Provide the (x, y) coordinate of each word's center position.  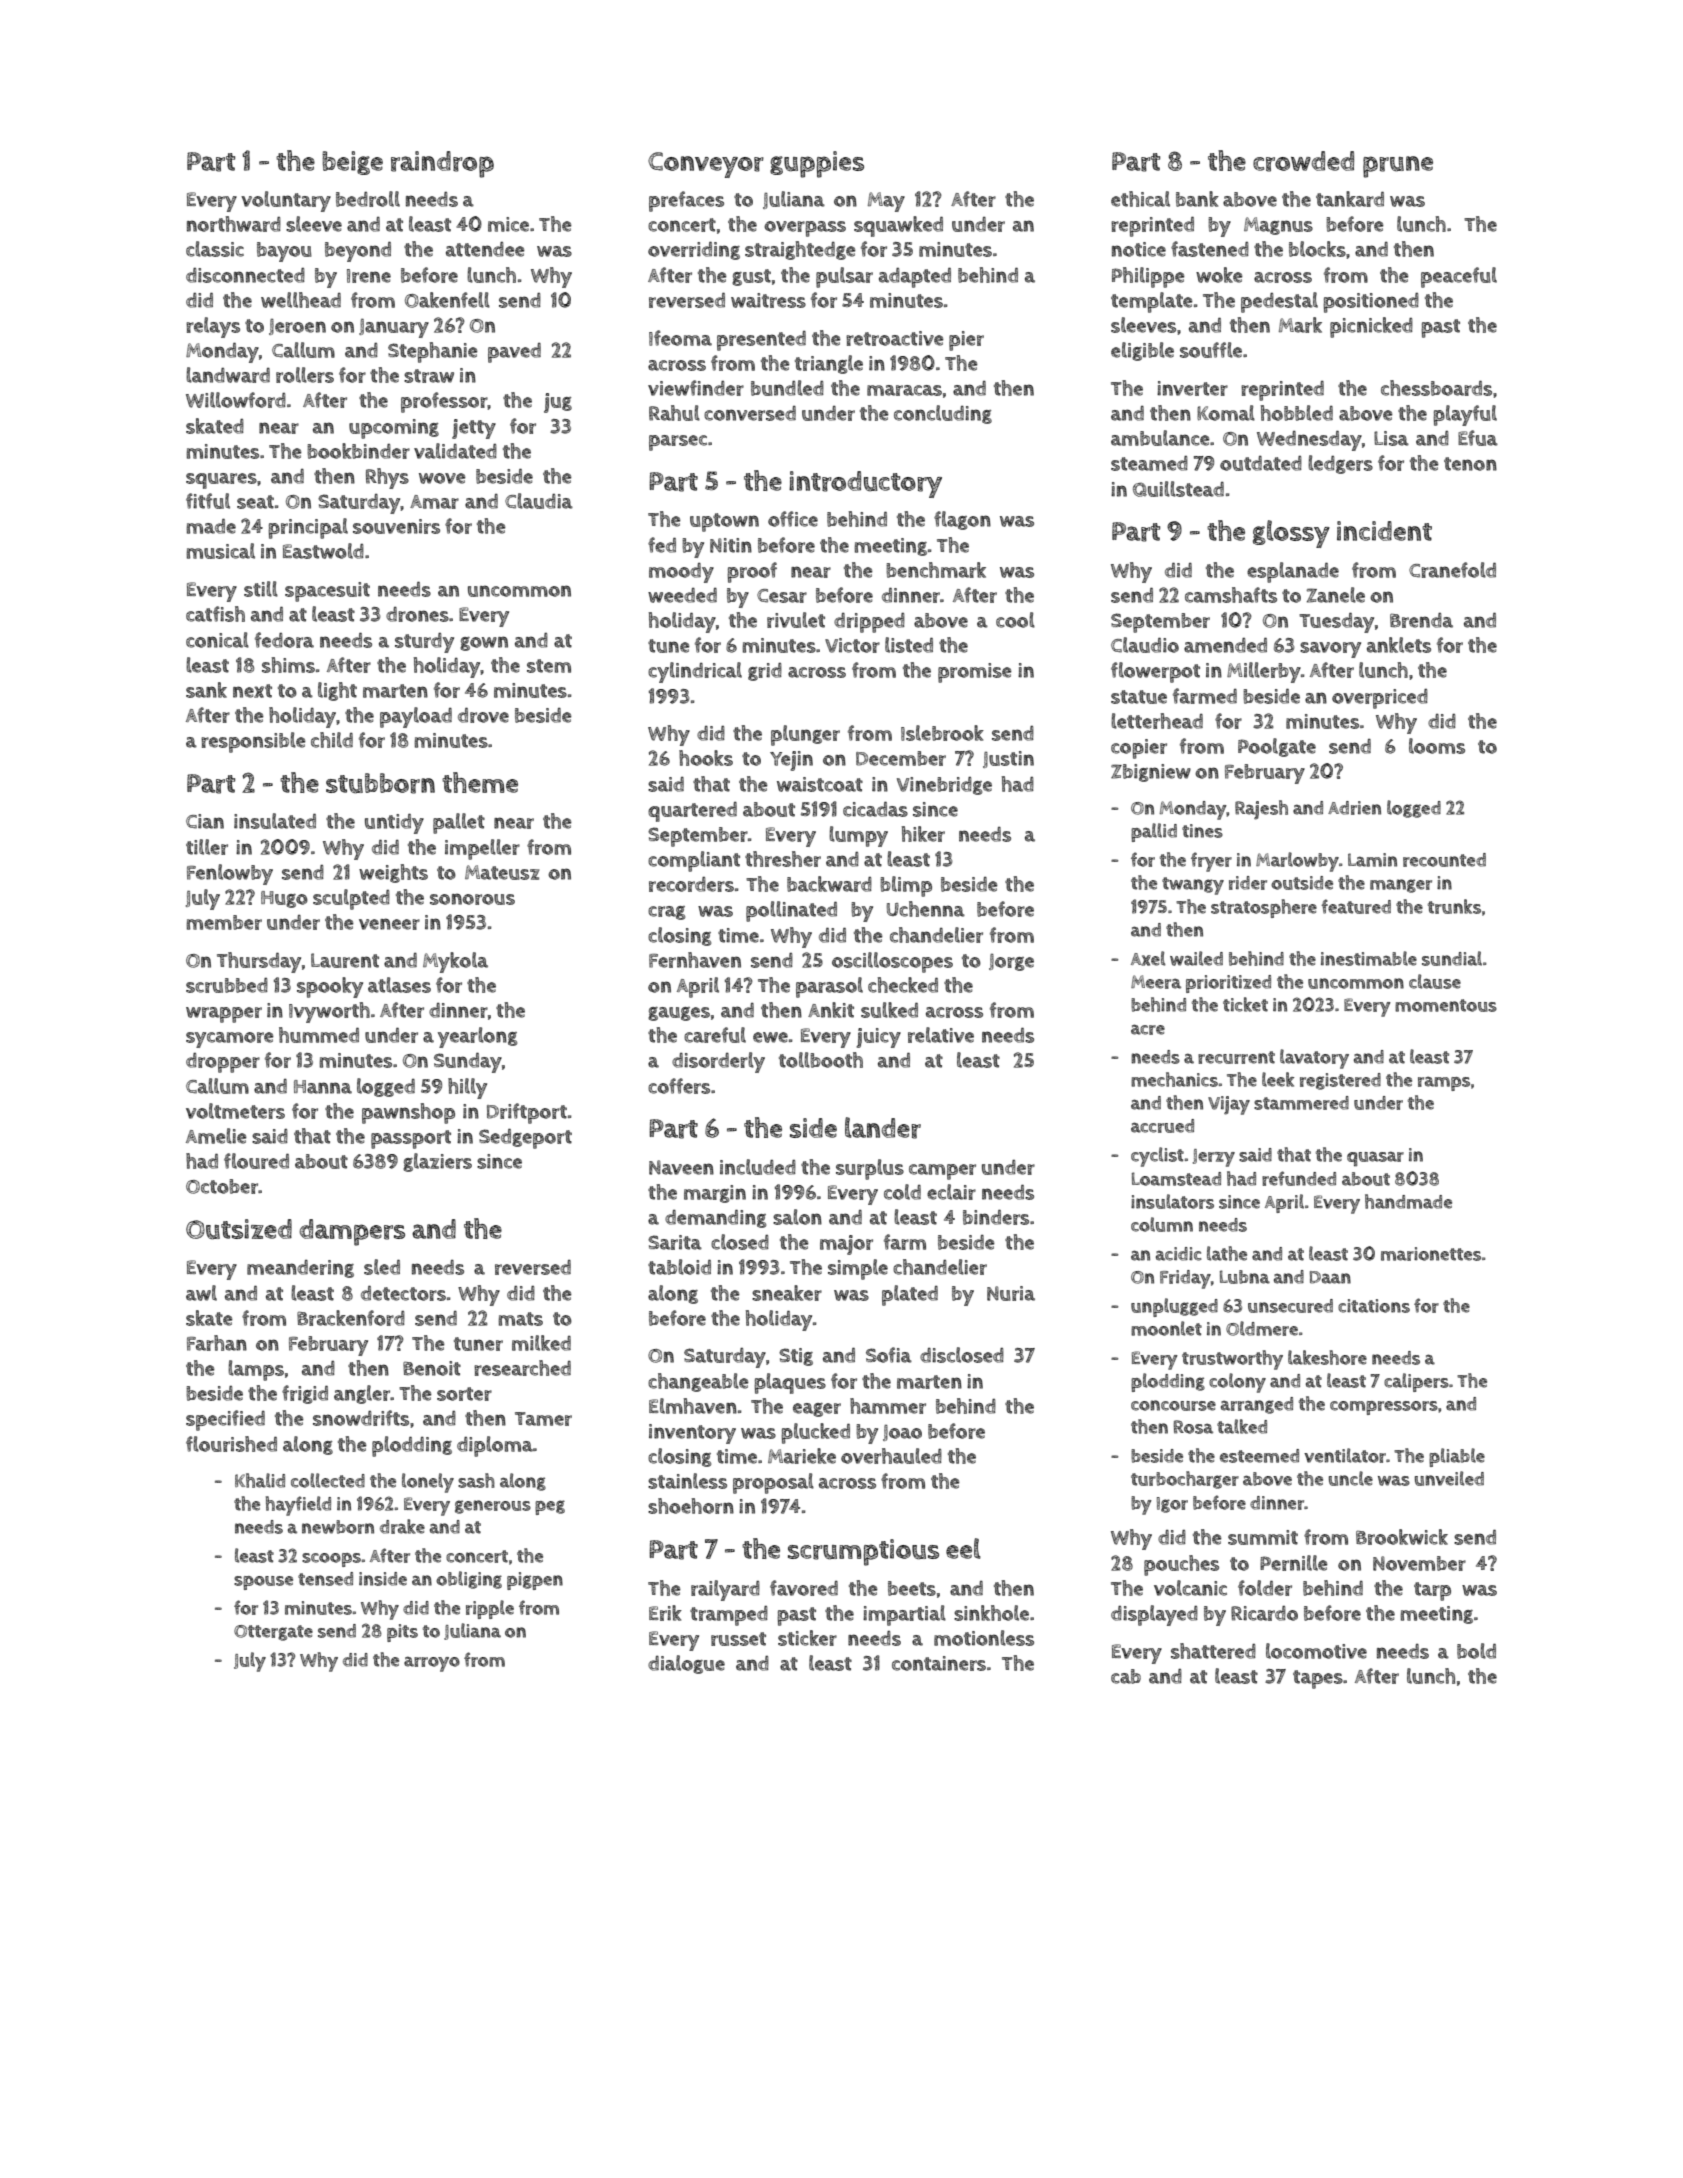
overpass (805, 229)
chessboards (1436, 388)
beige (352, 163)
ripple (490, 1609)
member (224, 922)
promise (975, 673)
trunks (1454, 906)
